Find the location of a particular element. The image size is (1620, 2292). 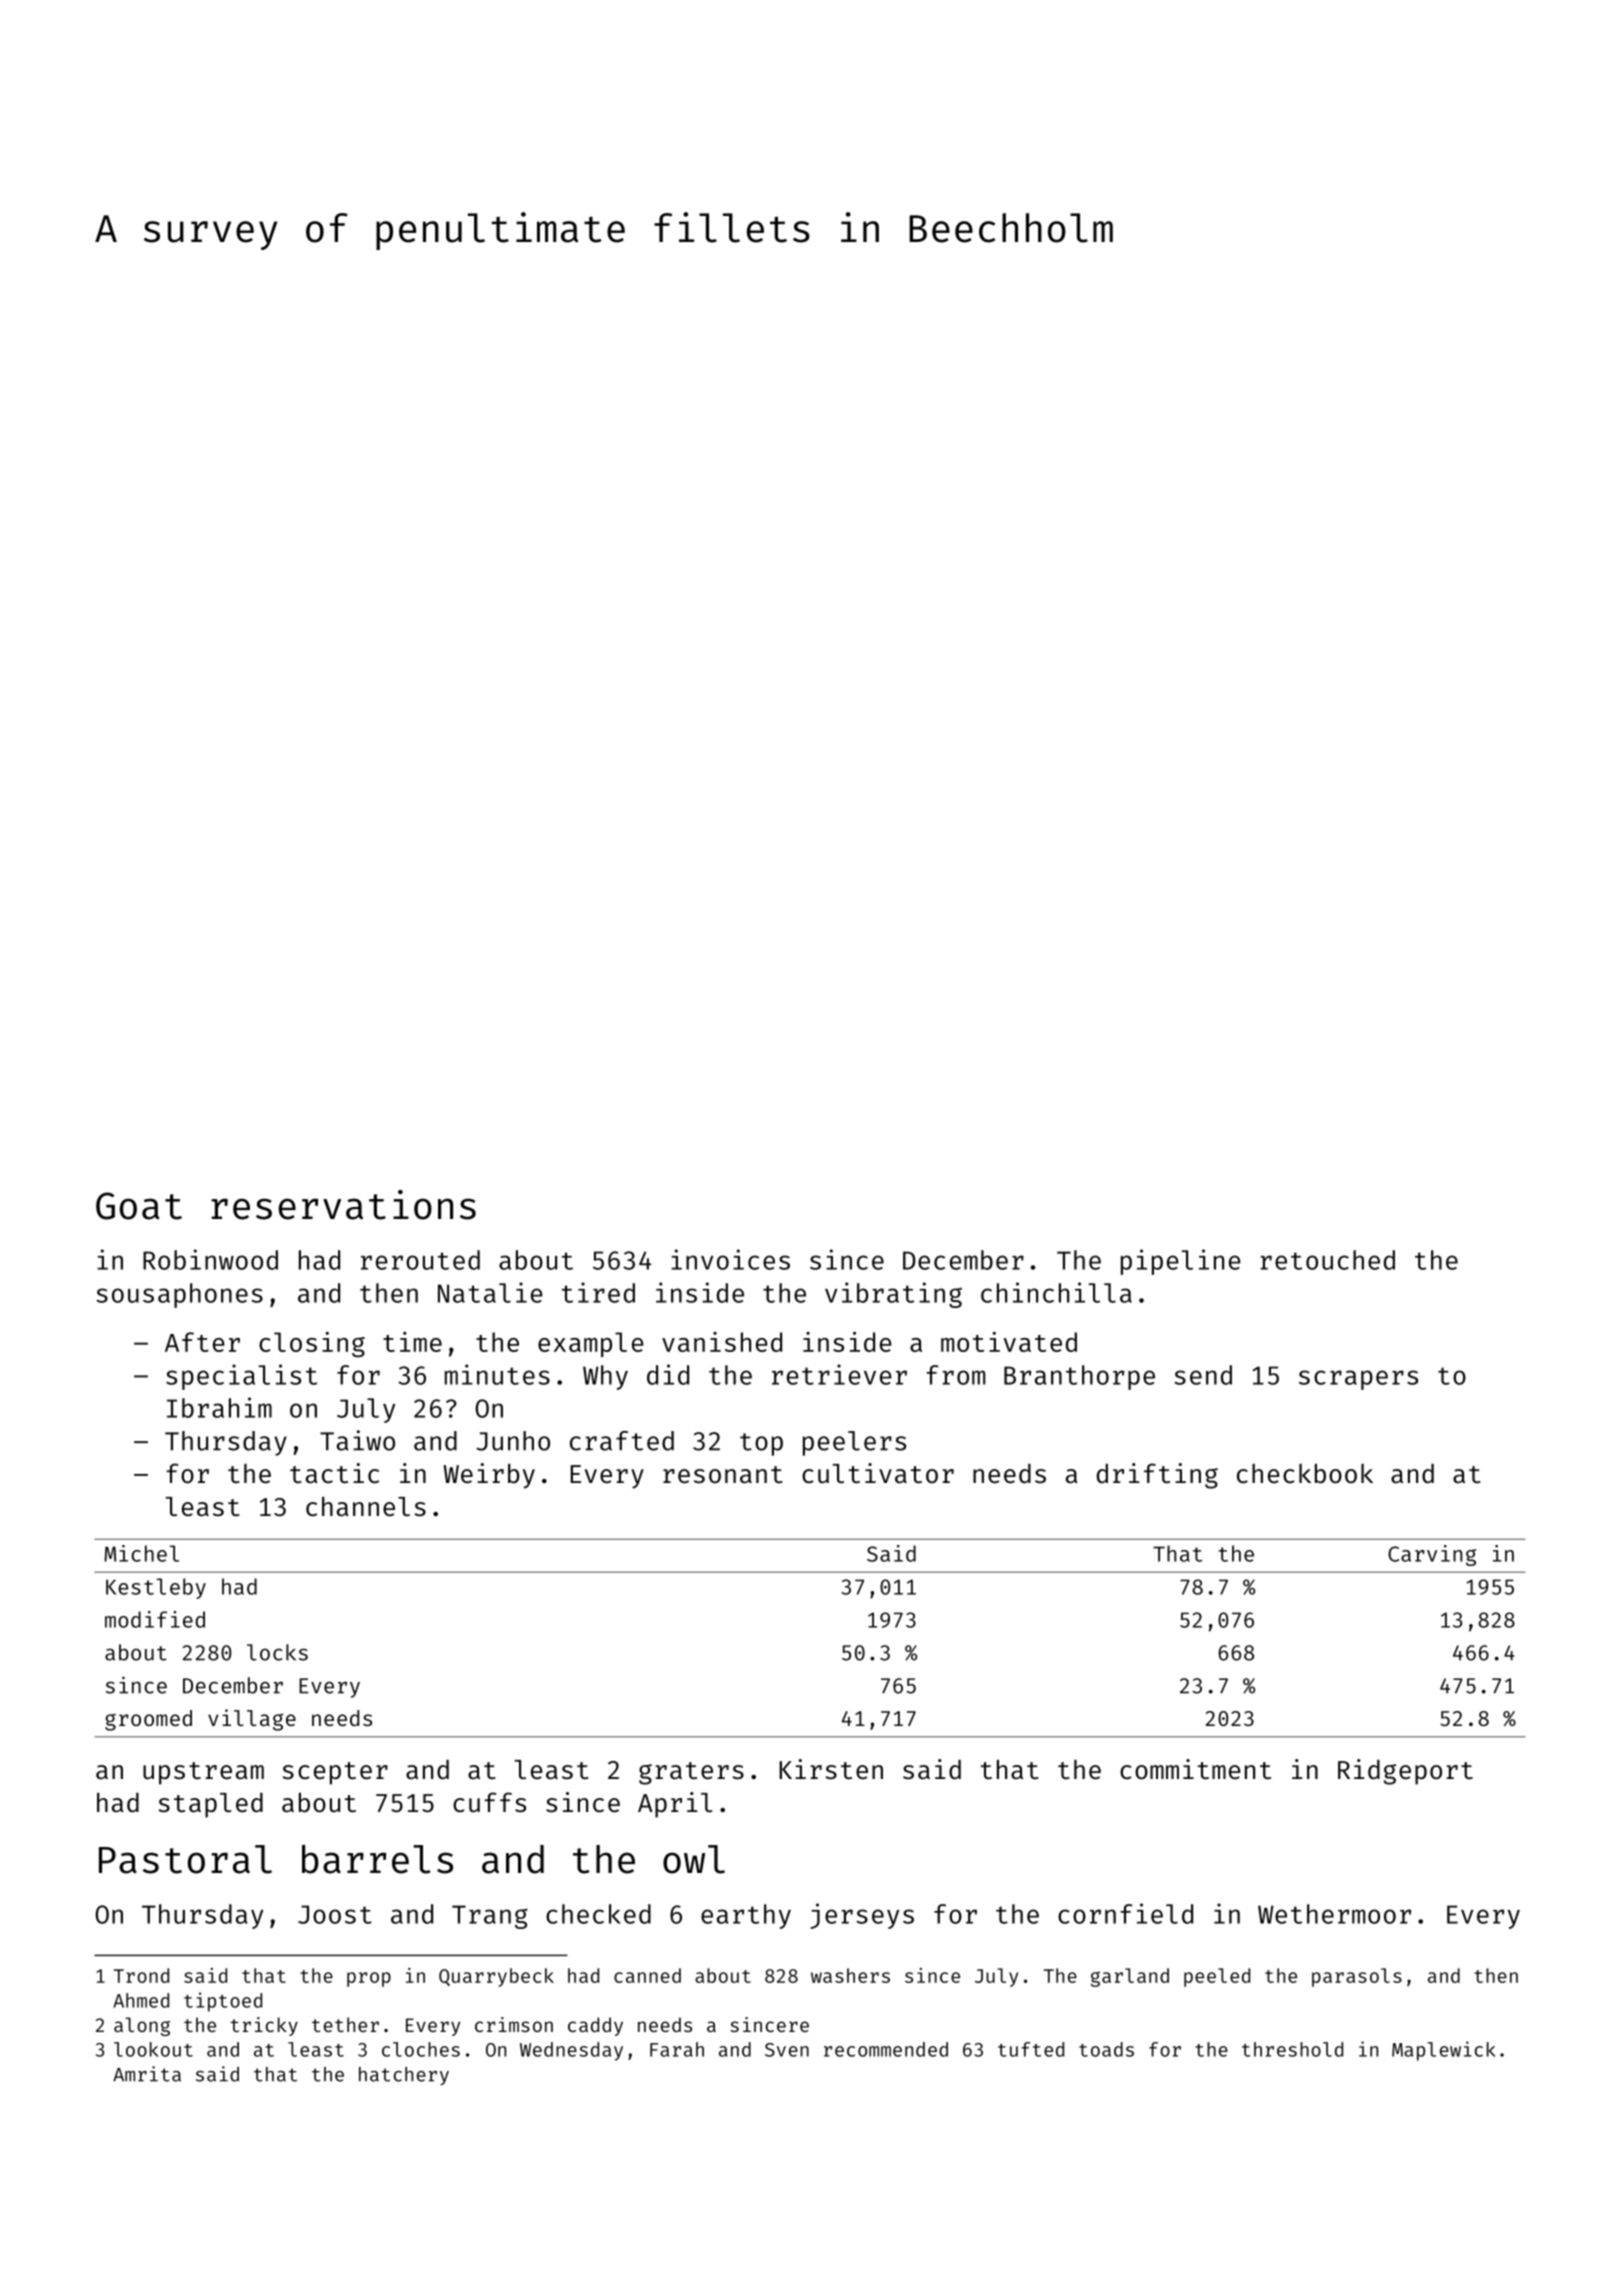

drifting is located at coordinates (1157, 1476).
